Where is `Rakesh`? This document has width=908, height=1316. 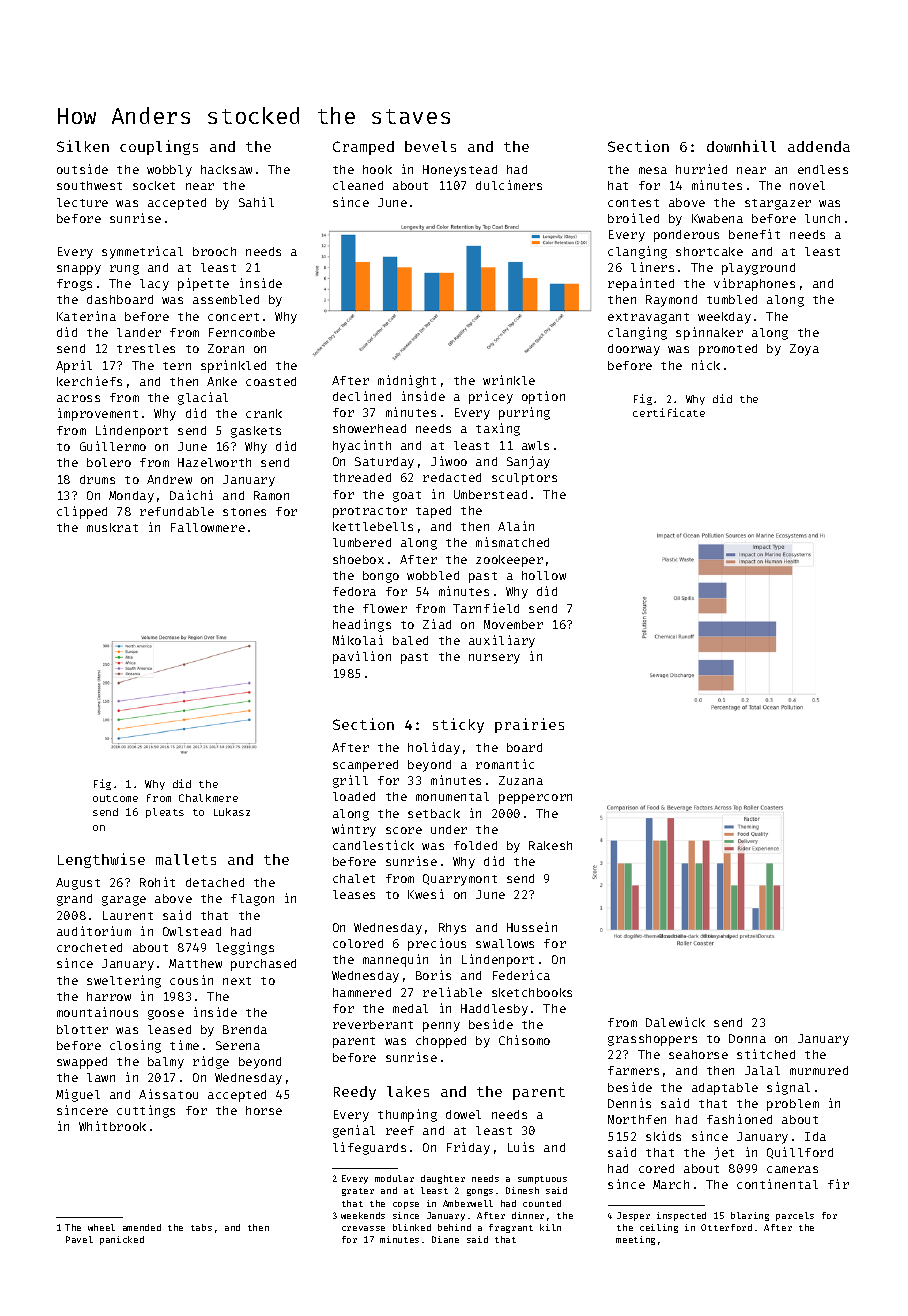
Rakesh is located at coordinates (550, 845).
